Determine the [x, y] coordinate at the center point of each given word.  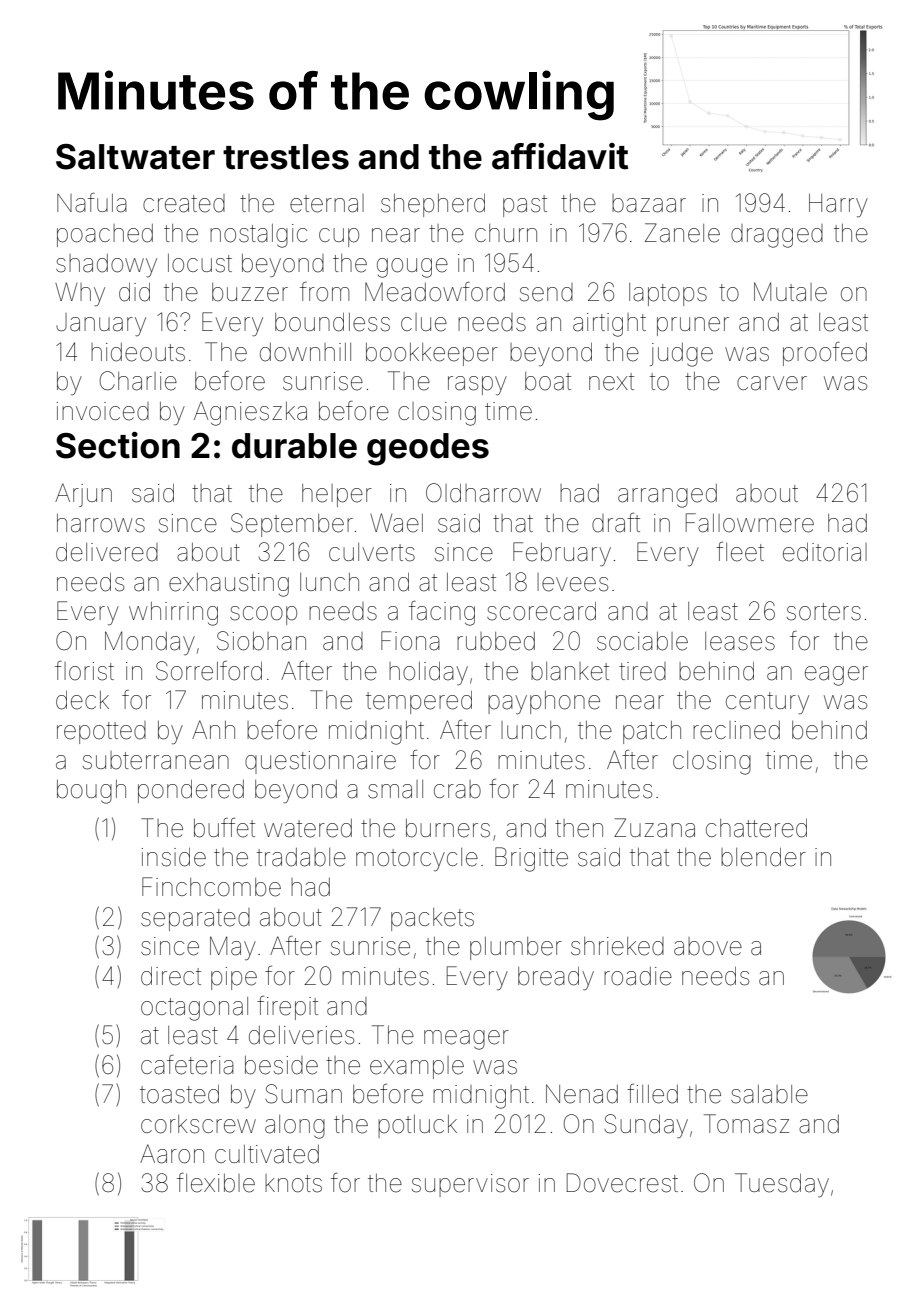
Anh [213, 729]
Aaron [172, 1154]
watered [308, 828]
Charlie [138, 381]
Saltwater [135, 157]
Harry [838, 205]
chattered [756, 828]
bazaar [649, 203]
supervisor [470, 1185]
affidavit [560, 156]
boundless [332, 322]
